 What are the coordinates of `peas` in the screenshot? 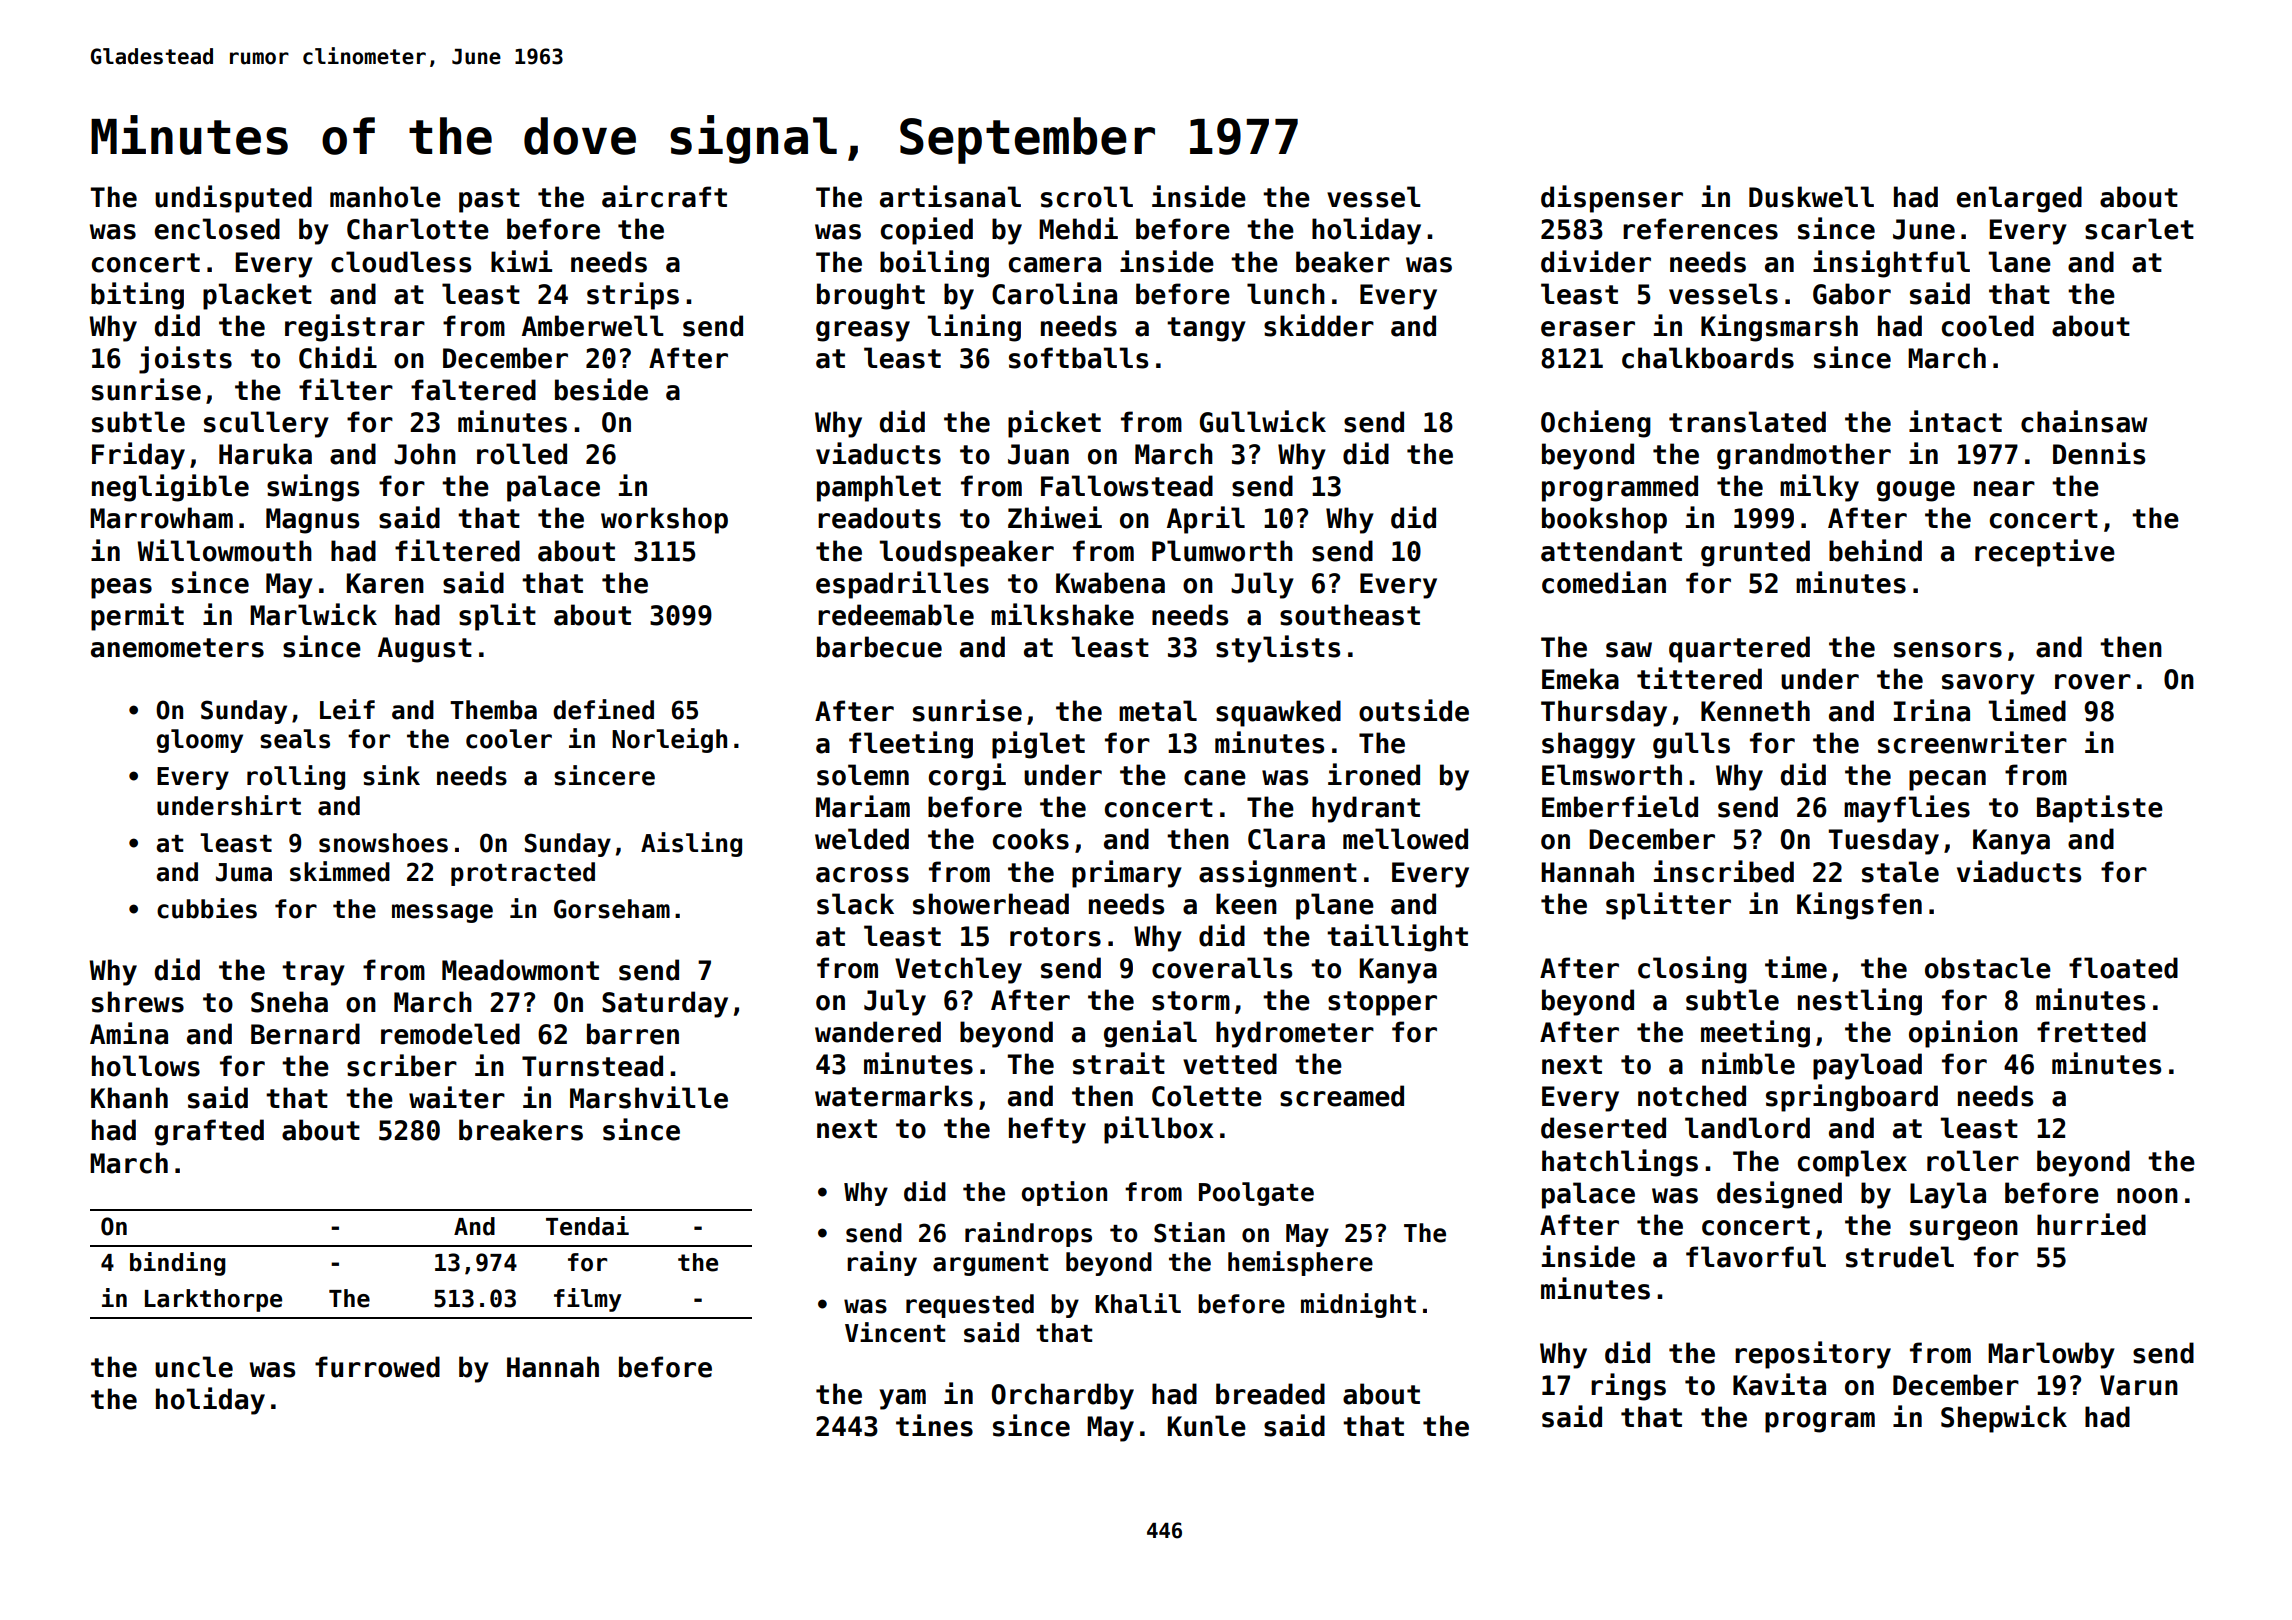 It's located at (121, 588).
